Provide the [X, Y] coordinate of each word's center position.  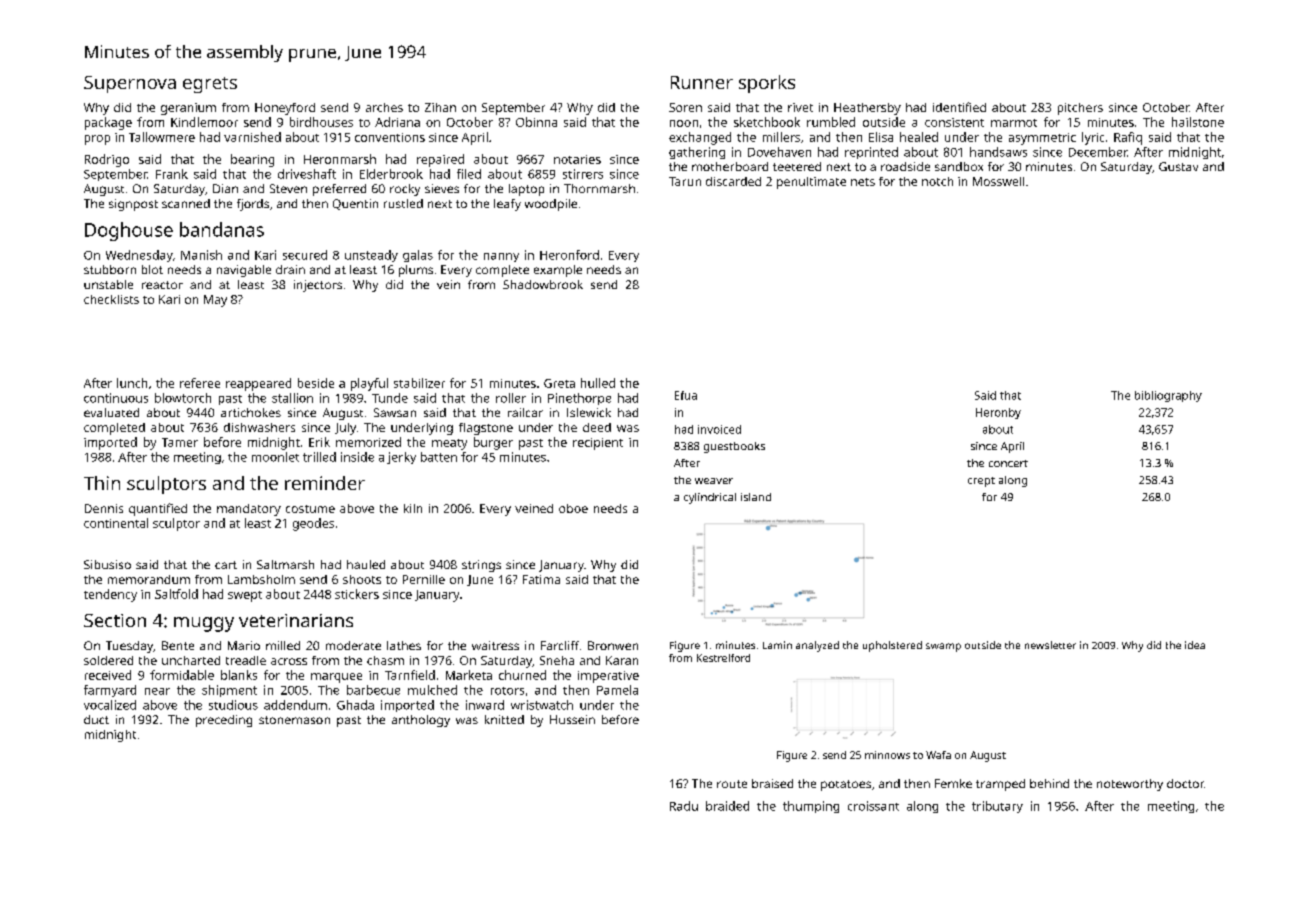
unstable [108, 284]
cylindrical [710, 498]
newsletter [1050, 645]
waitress [495, 645]
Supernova [130, 84]
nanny [501, 257]
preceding [224, 721]
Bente [178, 645]
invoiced [719, 429]
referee [200, 383]
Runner [702, 82]
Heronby [998, 413]
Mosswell [998, 181]
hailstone [1198, 122]
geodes [313, 524]
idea [1195, 645]
